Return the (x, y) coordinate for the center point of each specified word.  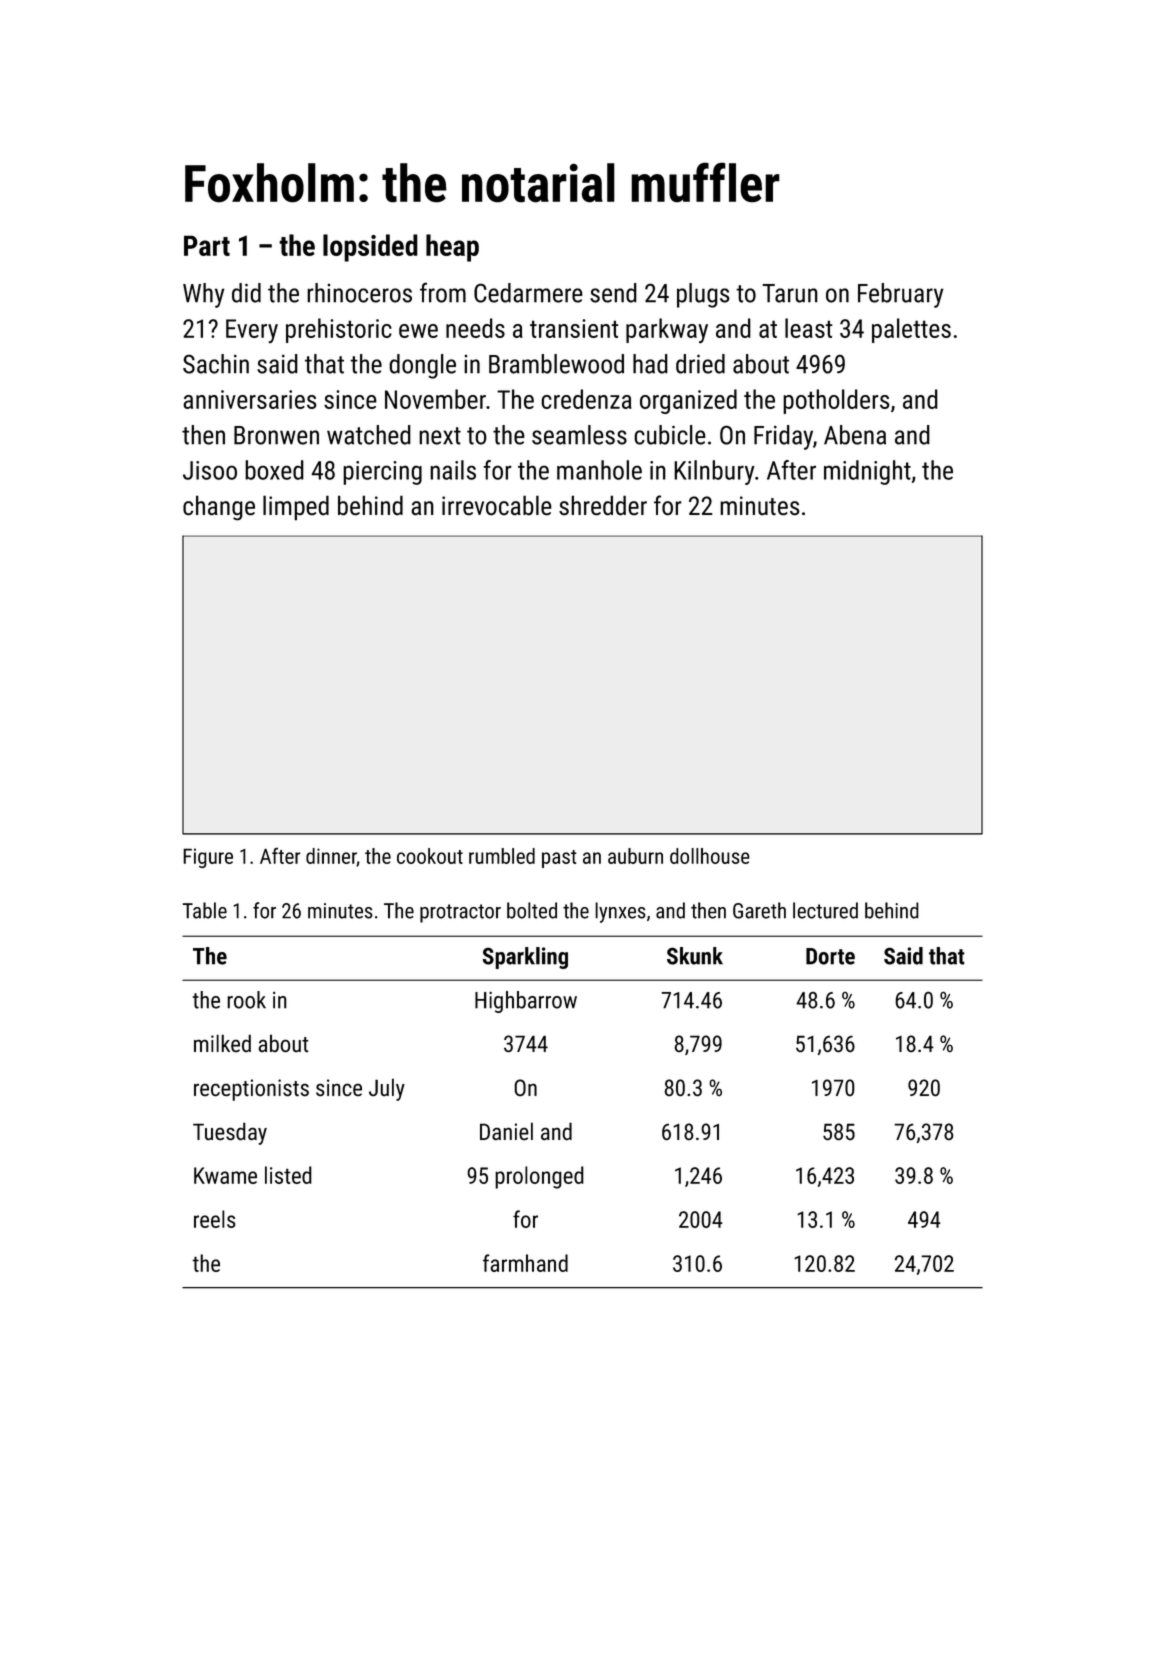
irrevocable (497, 505)
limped (296, 508)
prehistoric (339, 330)
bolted (532, 910)
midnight (867, 472)
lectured (825, 910)
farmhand (525, 1263)
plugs (703, 295)
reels (215, 1219)
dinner (331, 857)
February (900, 295)
